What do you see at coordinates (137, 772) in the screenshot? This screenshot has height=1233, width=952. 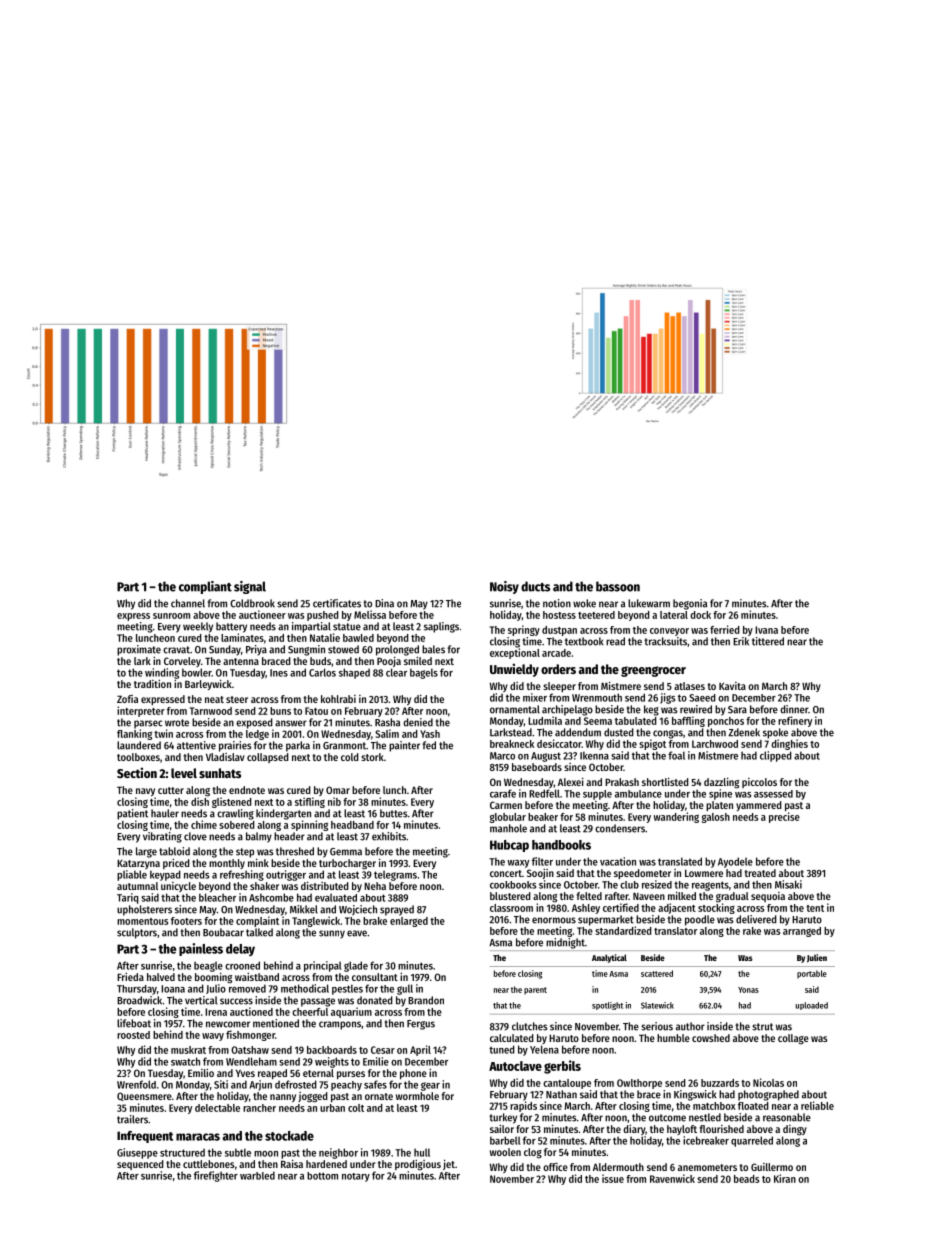 I see `Section` at bounding box center [137, 772].
